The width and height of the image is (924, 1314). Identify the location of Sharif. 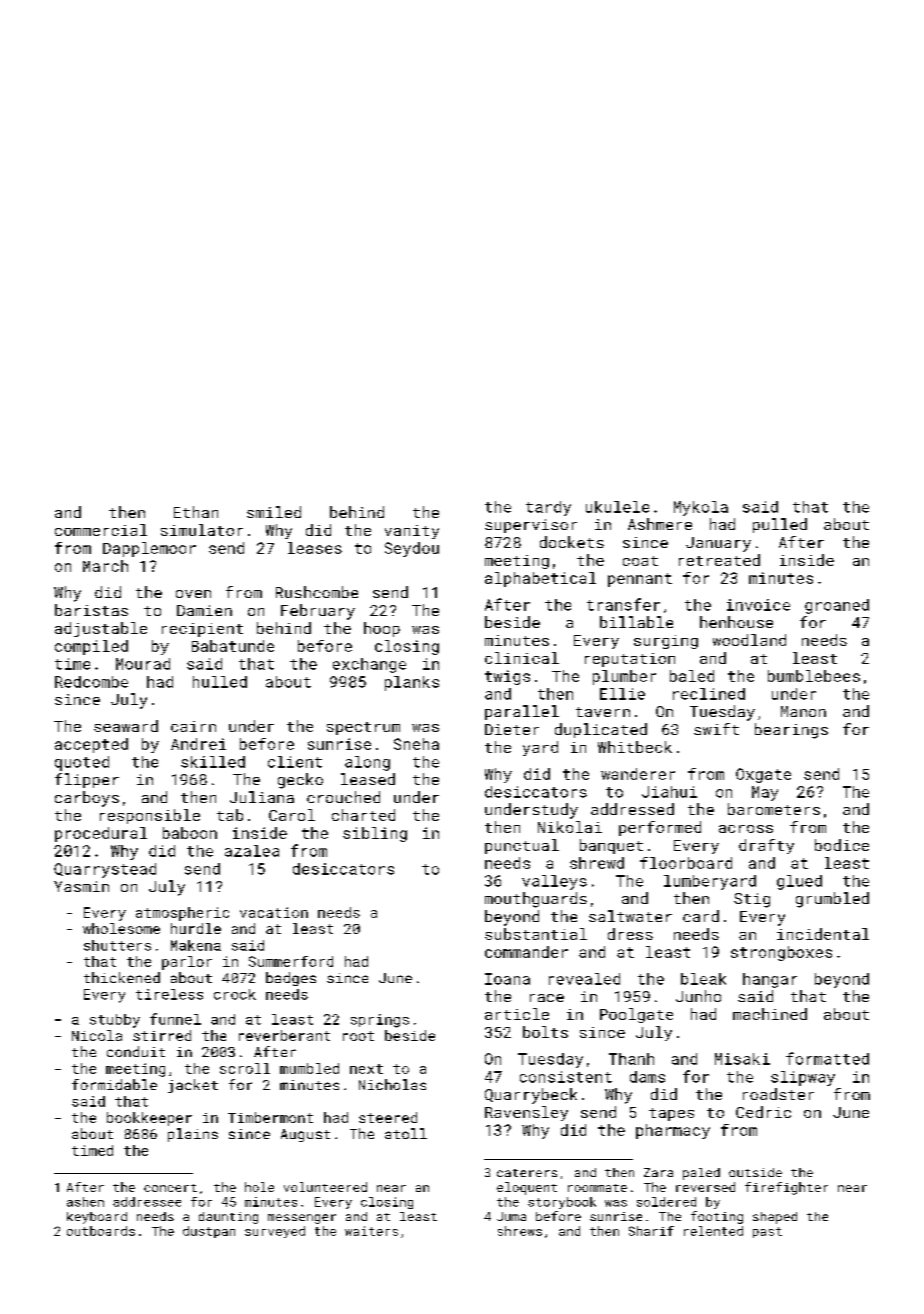
(651, 1231).
